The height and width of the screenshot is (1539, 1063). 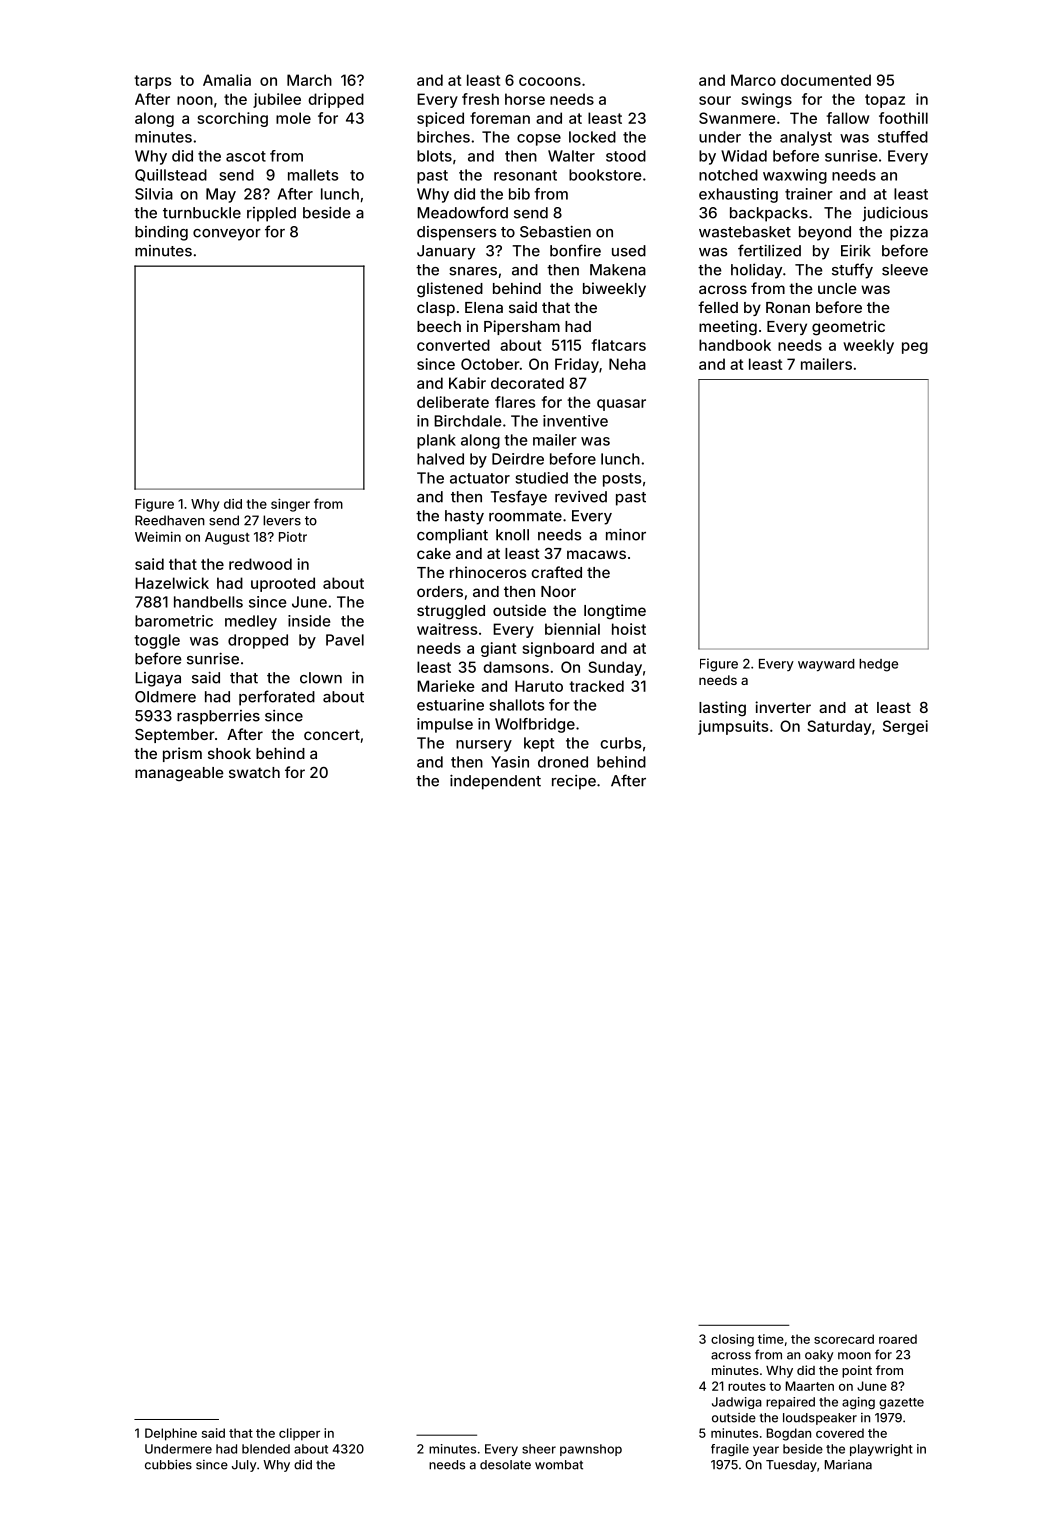 I want to click on clipper, so click(x=299, y=1434).
